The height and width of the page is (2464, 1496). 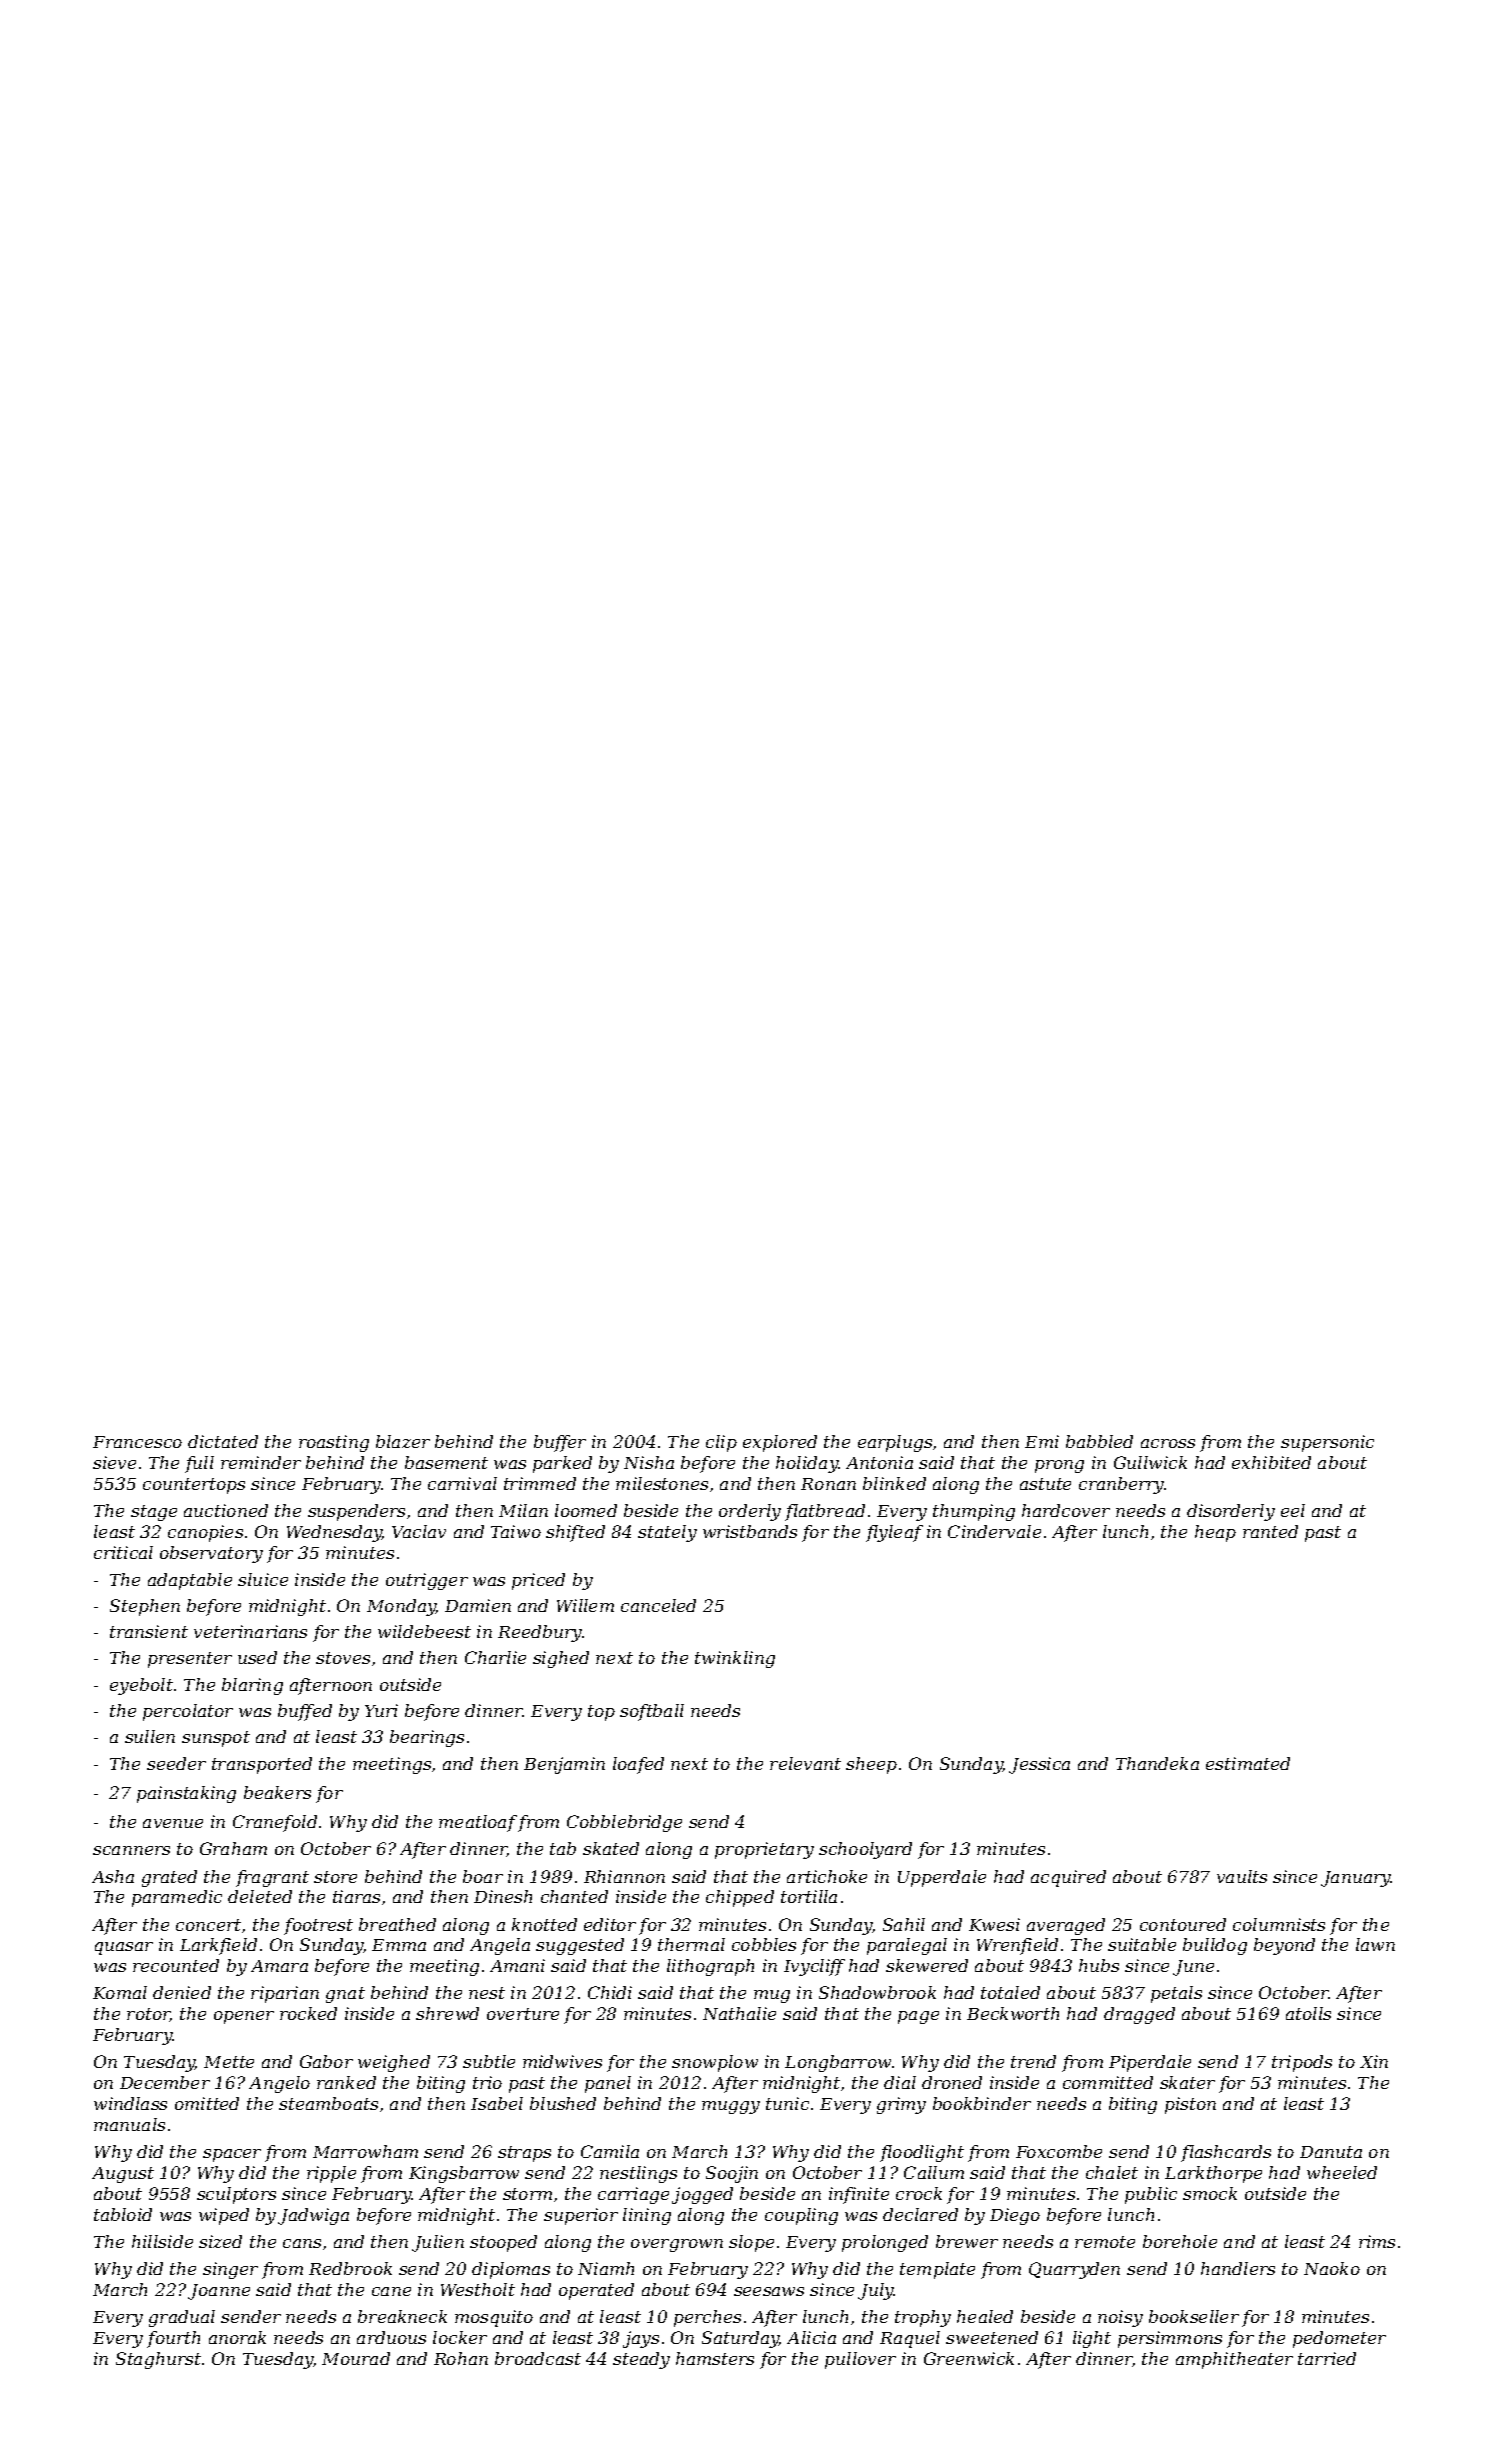 I want to click on Vaclav, so click(x=419, y=1531).
